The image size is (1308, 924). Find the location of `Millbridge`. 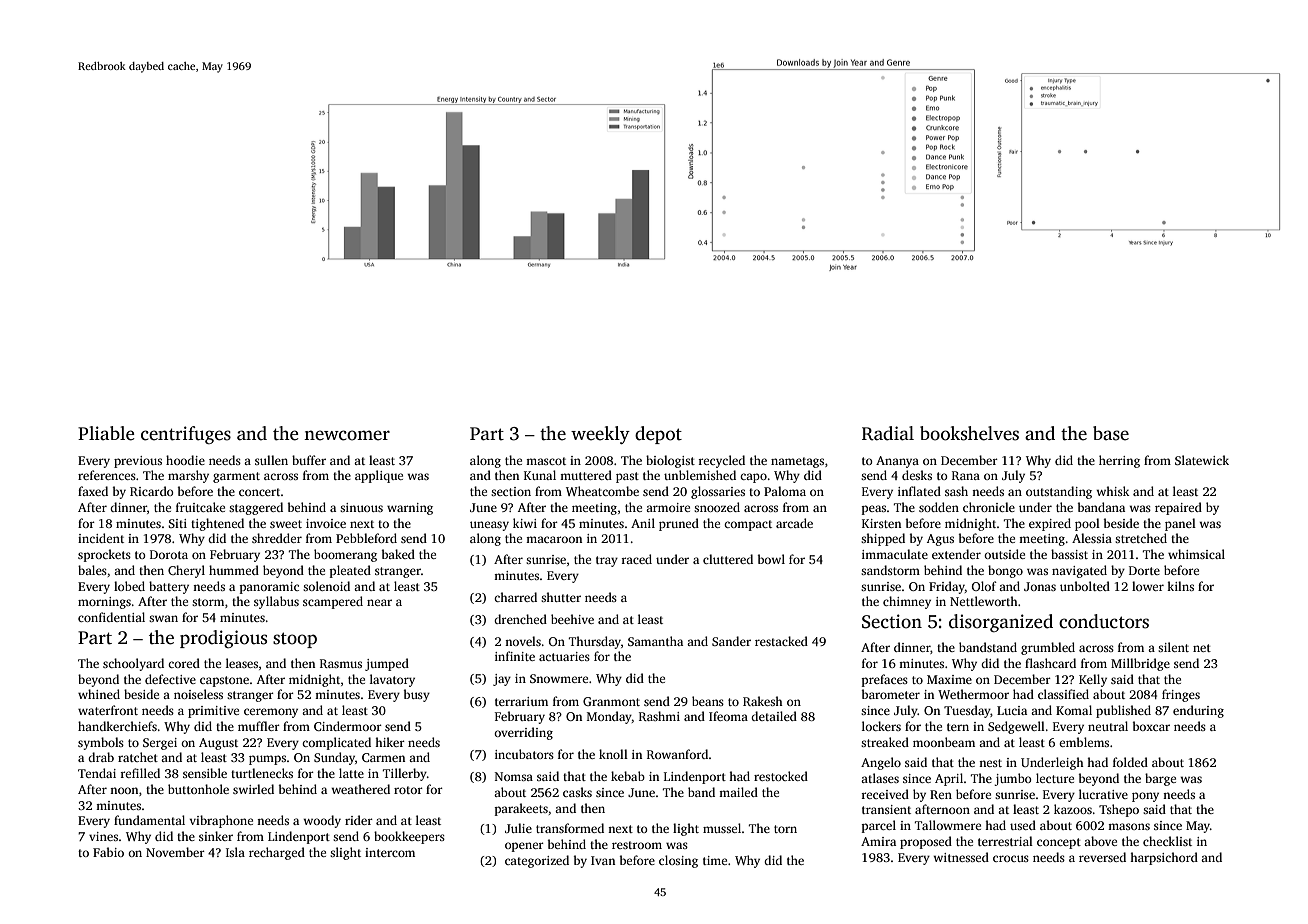

Millbridge is located at coordinates (1140, 664).
